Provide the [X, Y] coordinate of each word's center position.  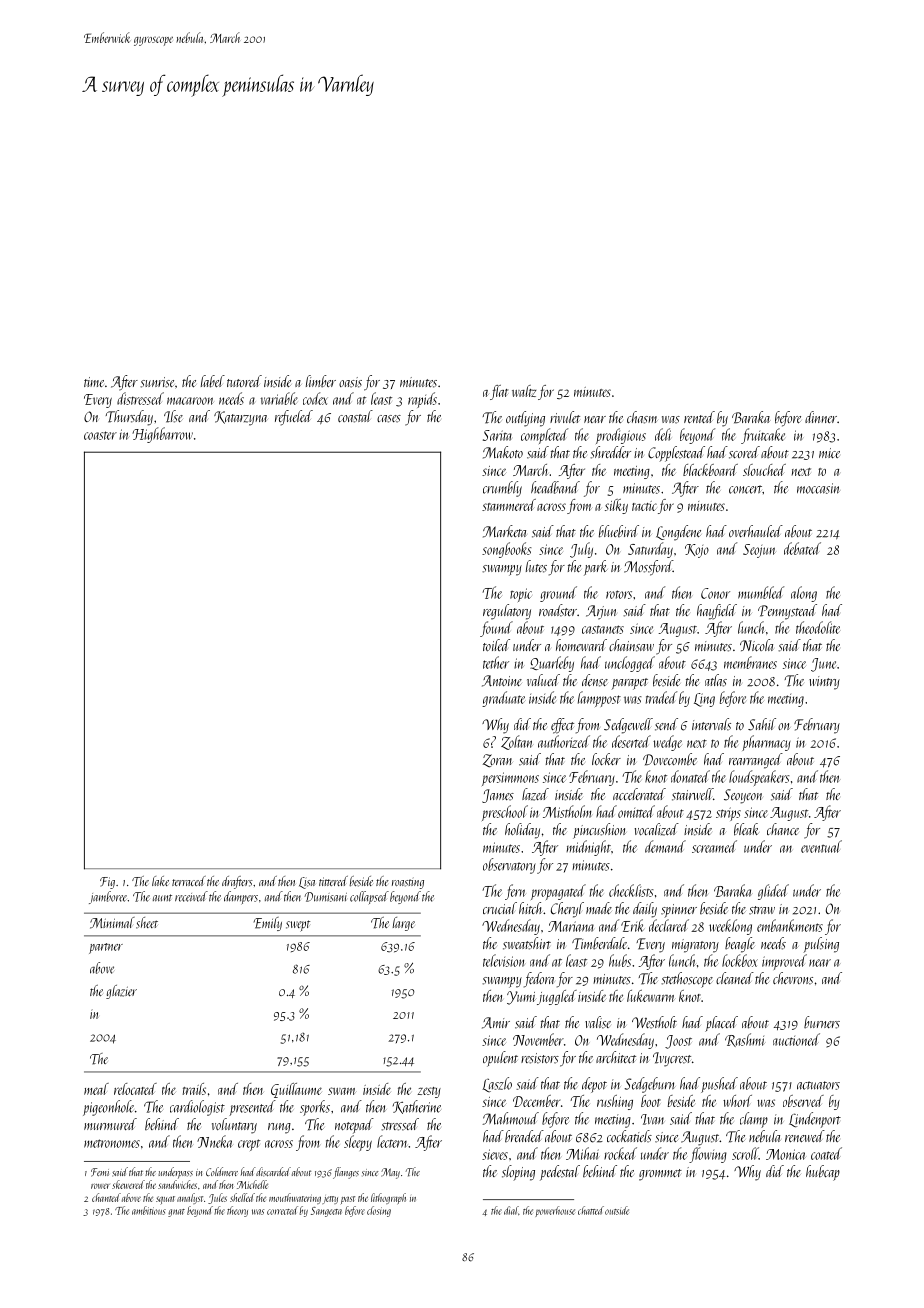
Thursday [129, 418]
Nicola [757, 645]
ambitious [149, 1210]
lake [160, 881]
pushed [719, 1085]
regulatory [507, 612]
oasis [350, 382]
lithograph [388, 1198]
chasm [642, 417]
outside [617, 1210]
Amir [496, 1023]
